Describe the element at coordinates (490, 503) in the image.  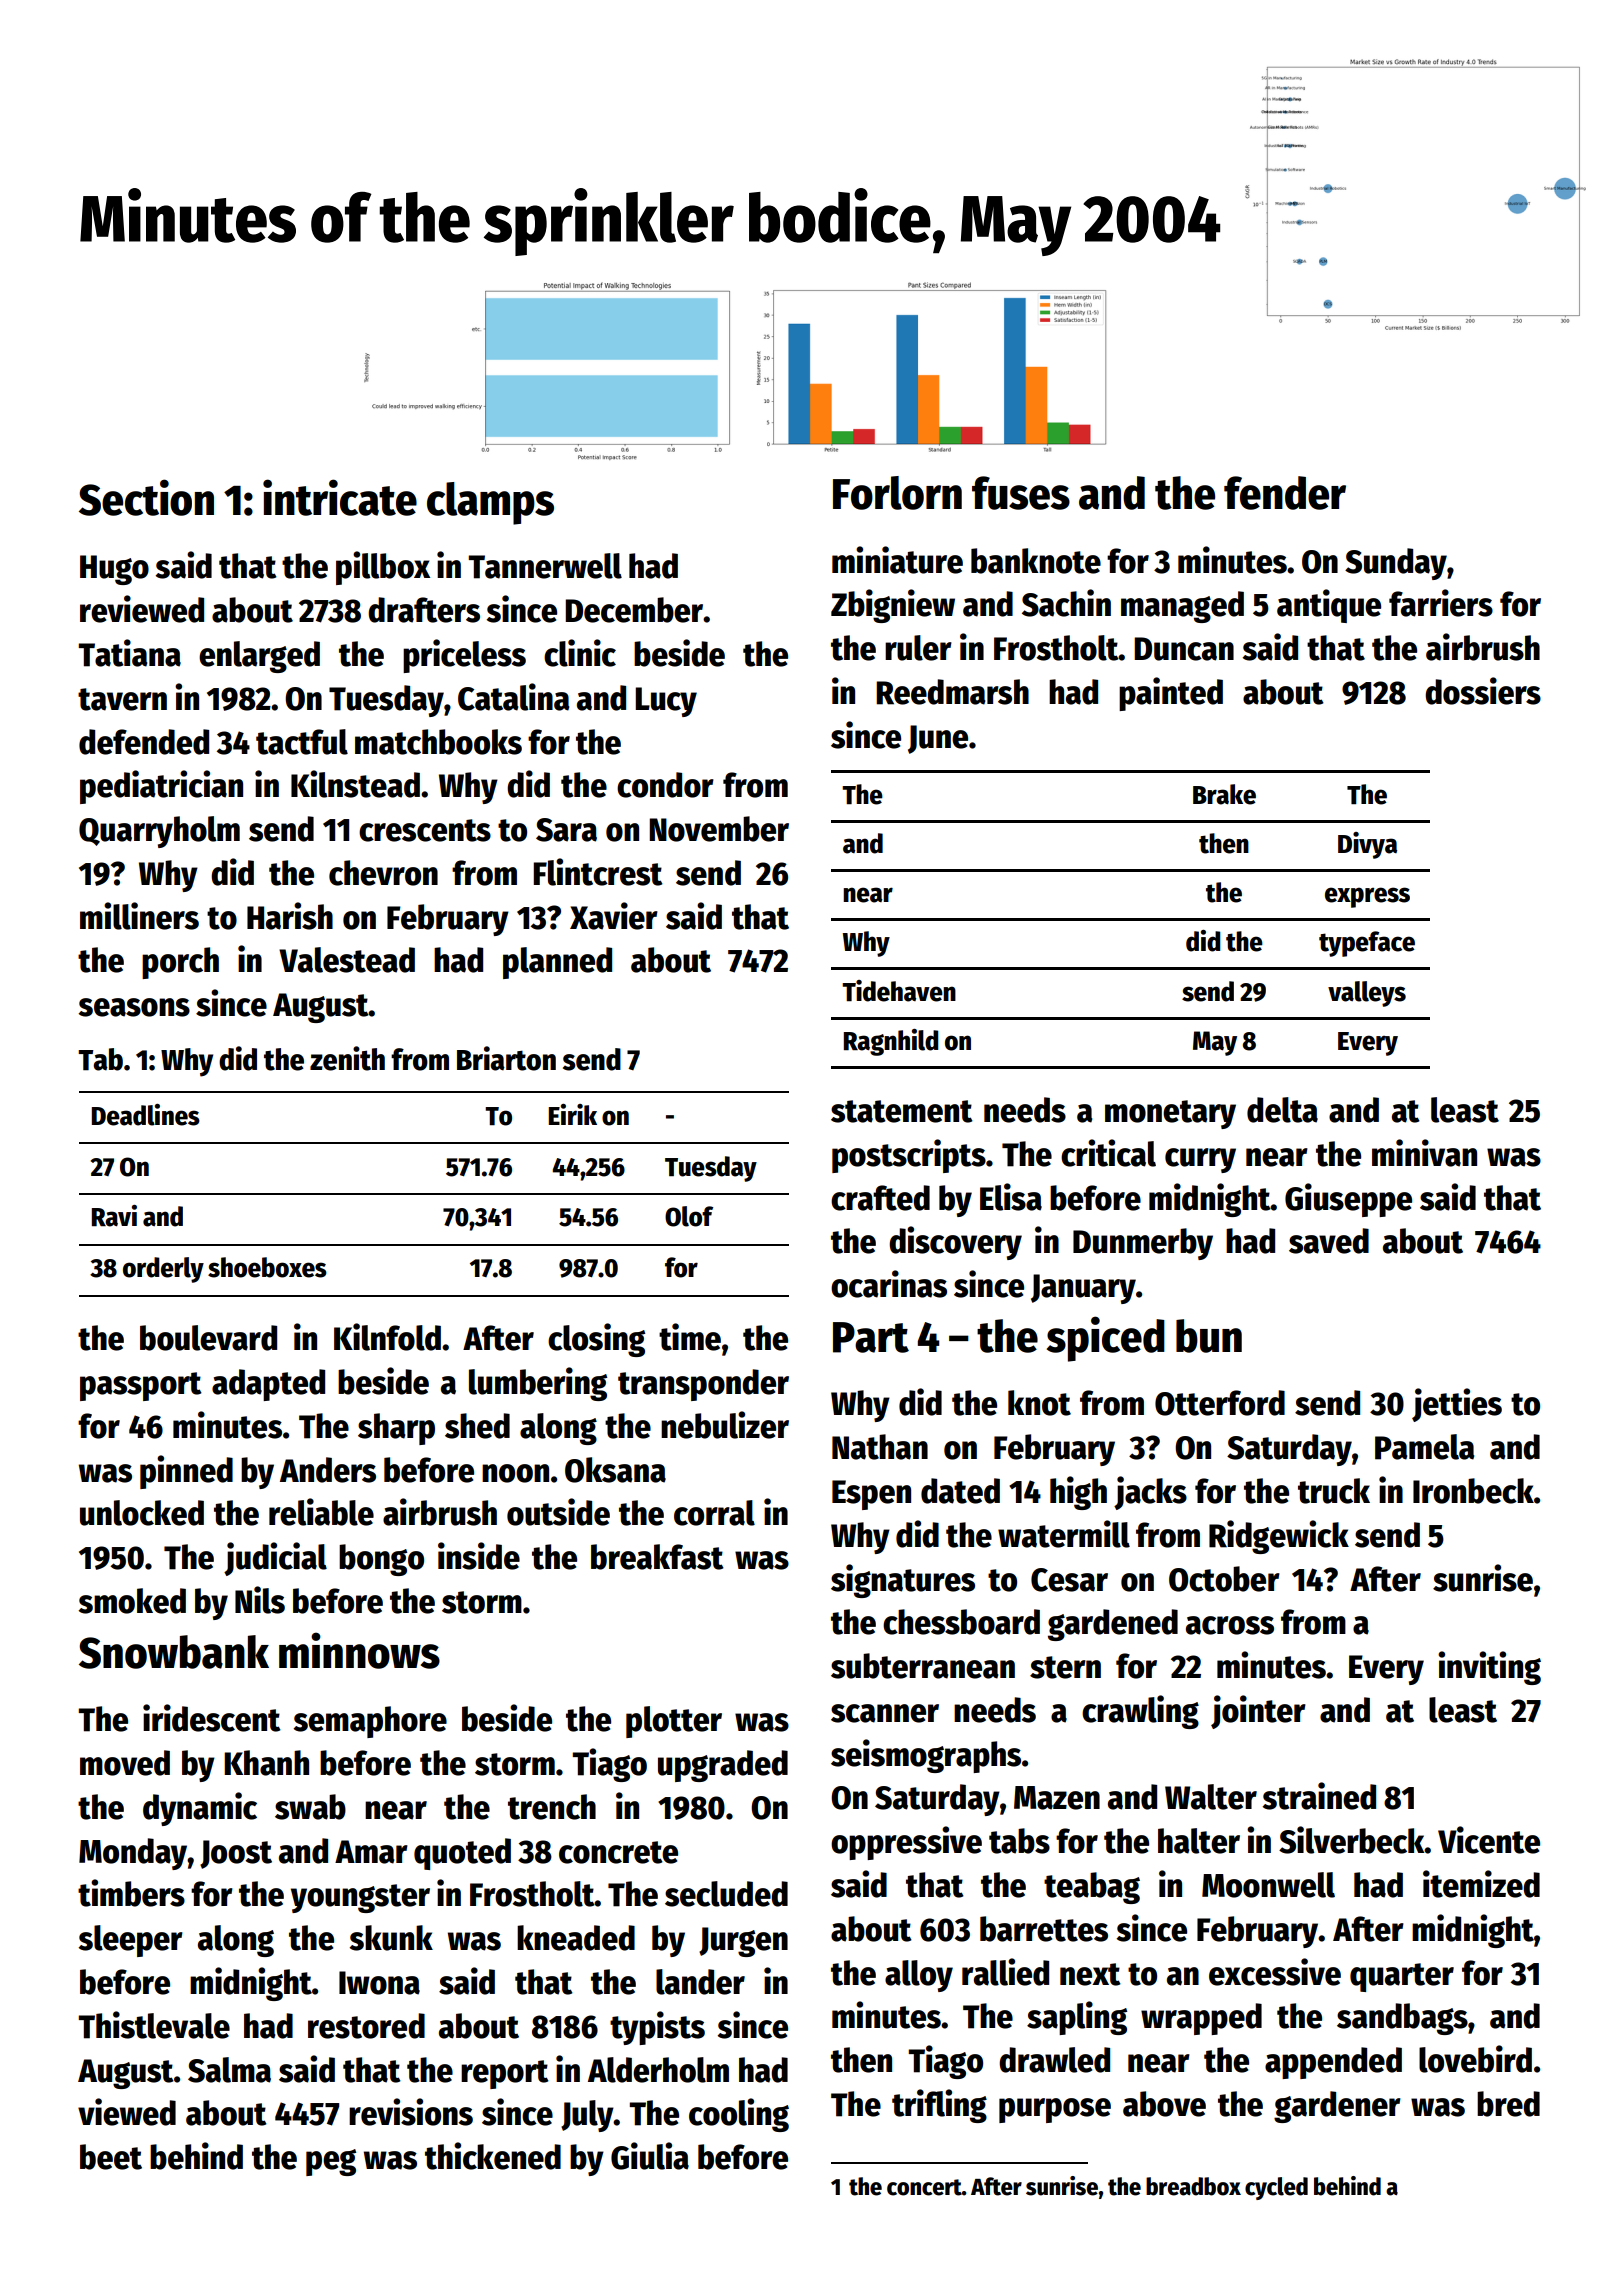
I see `clamps` at that location.
